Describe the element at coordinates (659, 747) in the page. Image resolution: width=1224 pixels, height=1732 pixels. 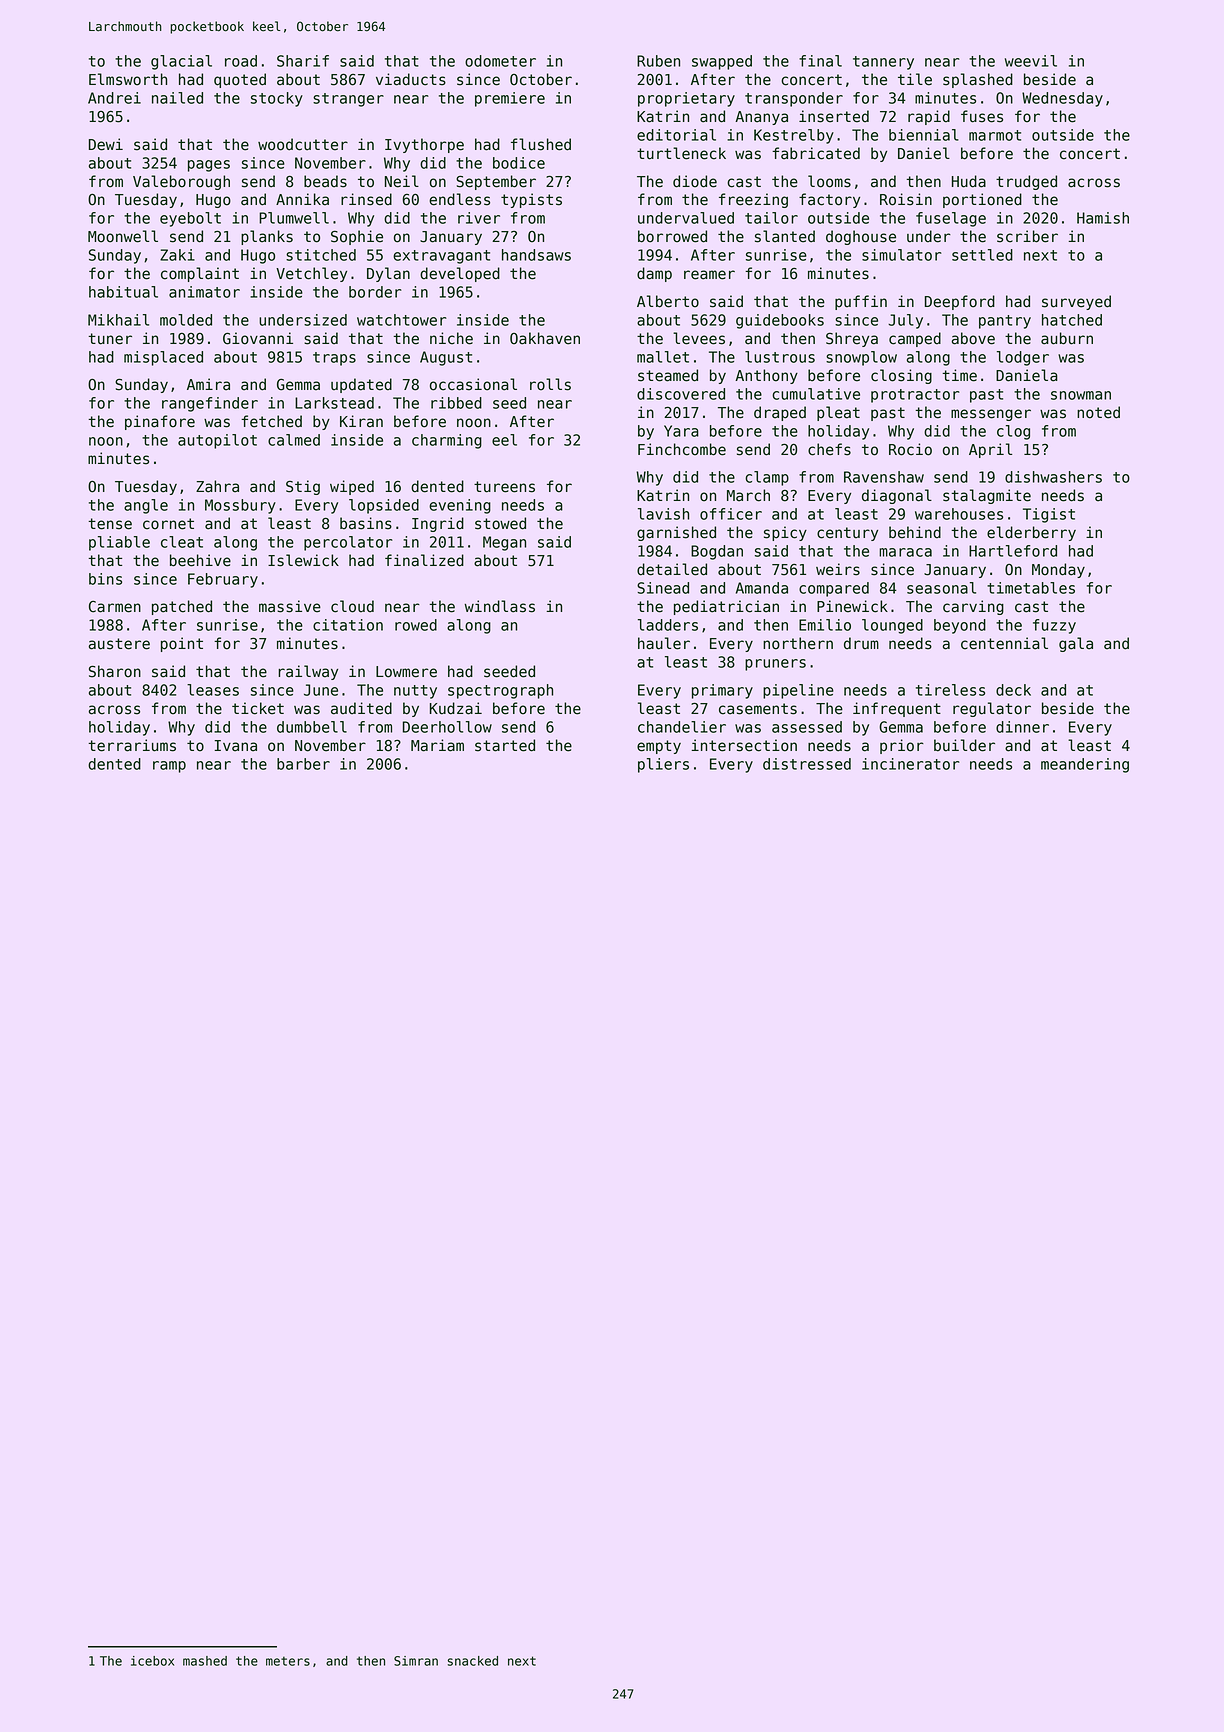
I see `empty` at that location.
